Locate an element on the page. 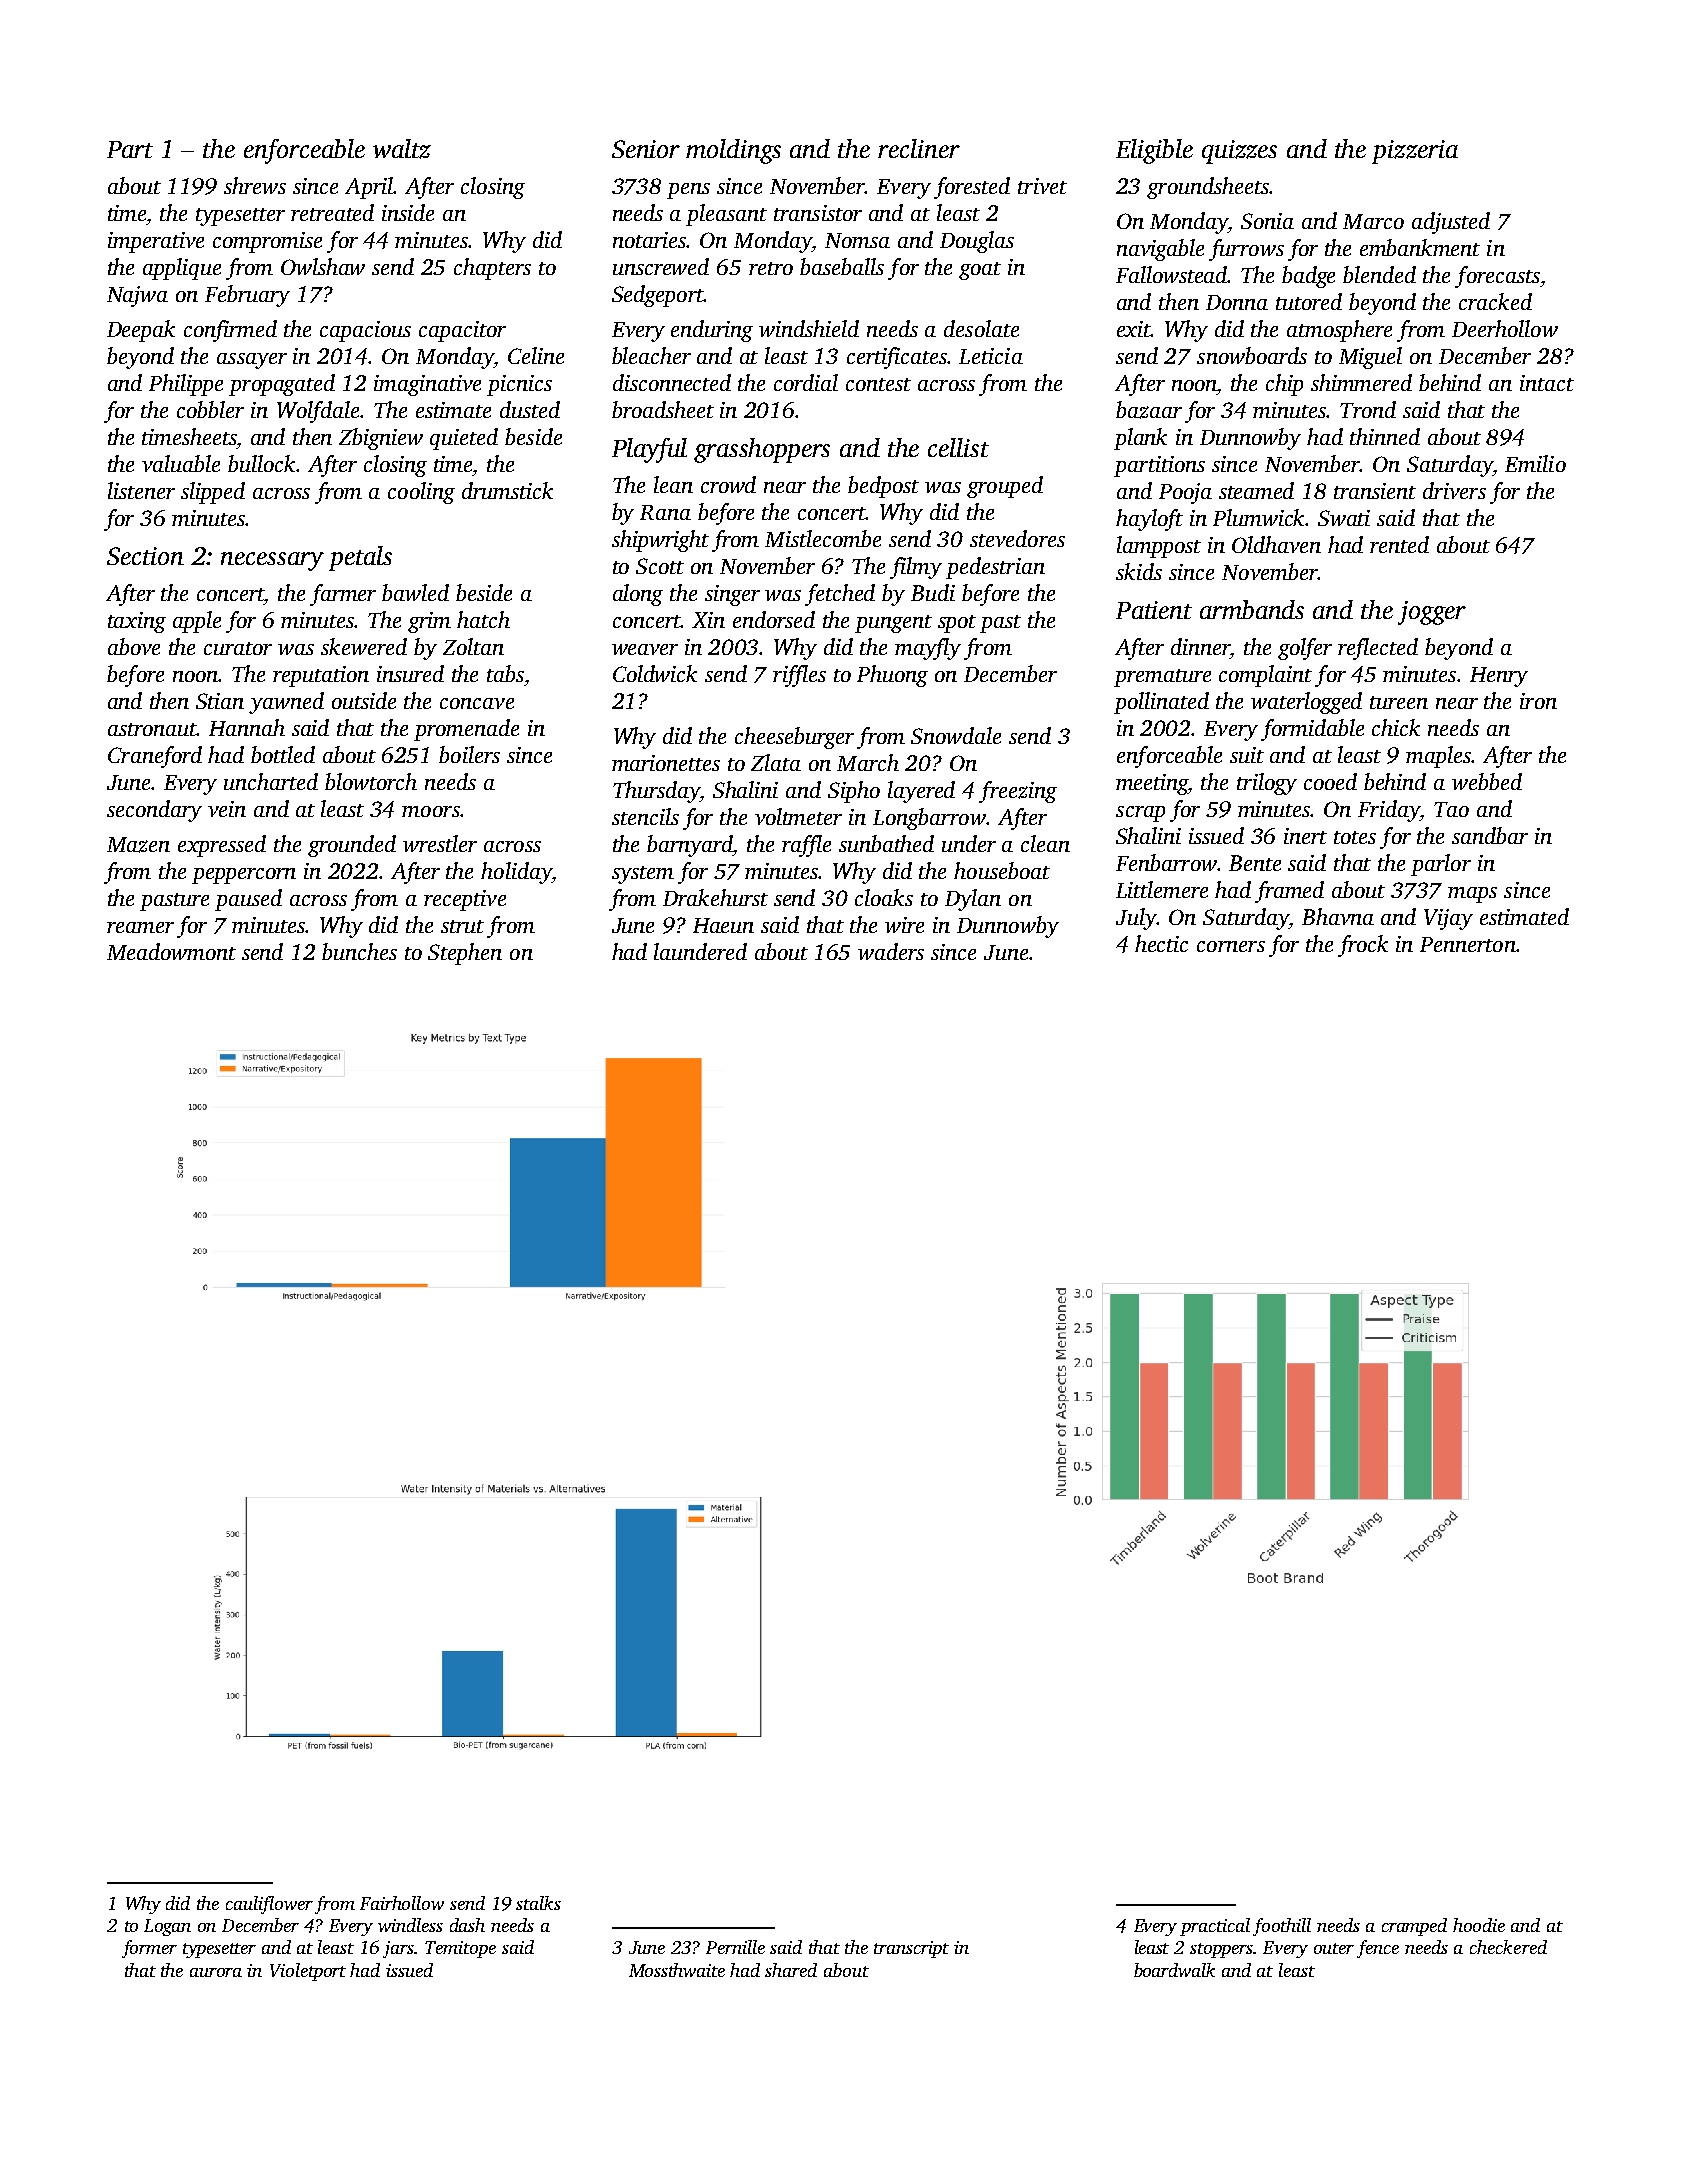 This page has height=2178, width=1683. hoodie is located at coordinates (1479, 1925).
